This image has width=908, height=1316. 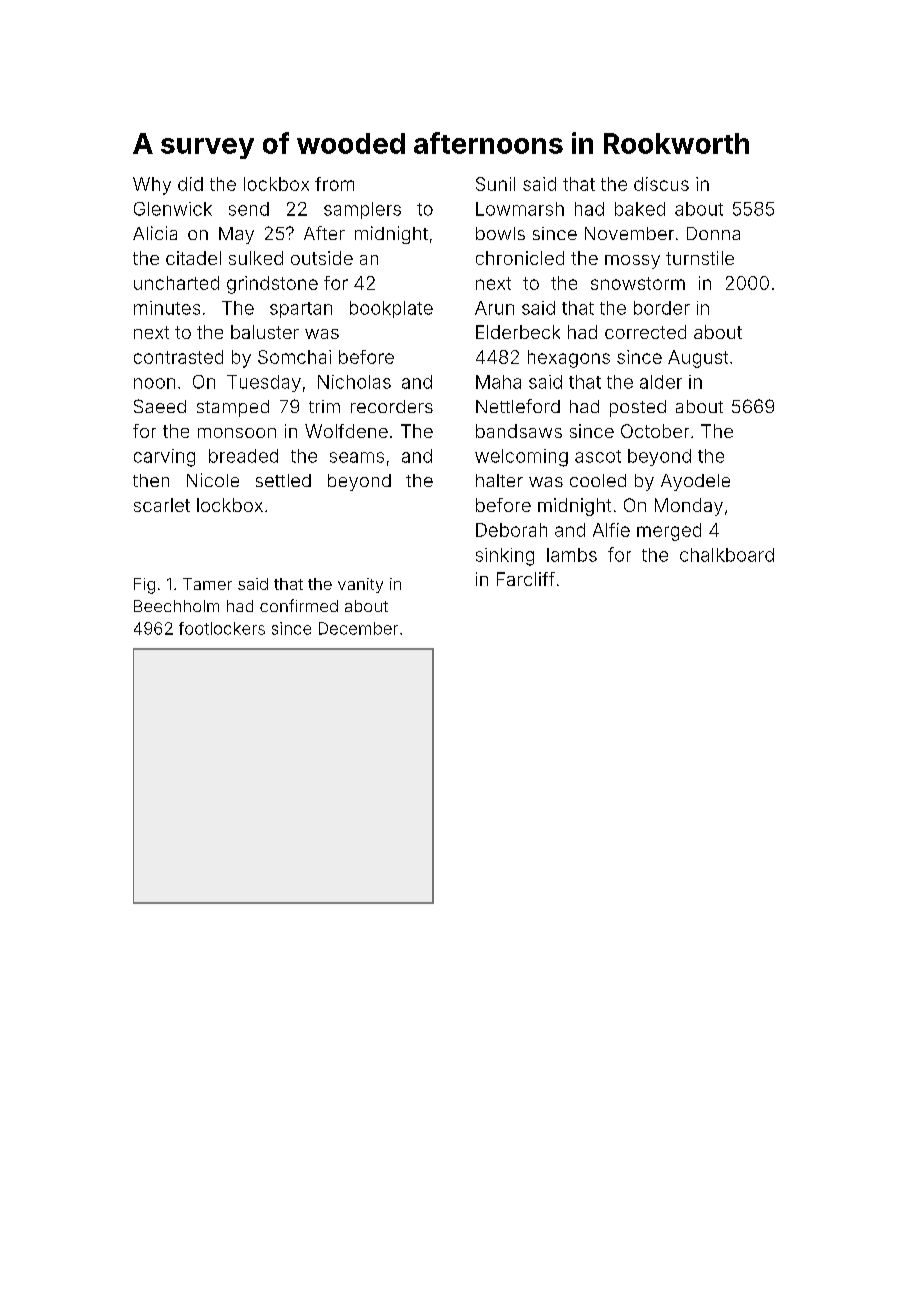 I want to click on discus, so click(x=661, y=184).
